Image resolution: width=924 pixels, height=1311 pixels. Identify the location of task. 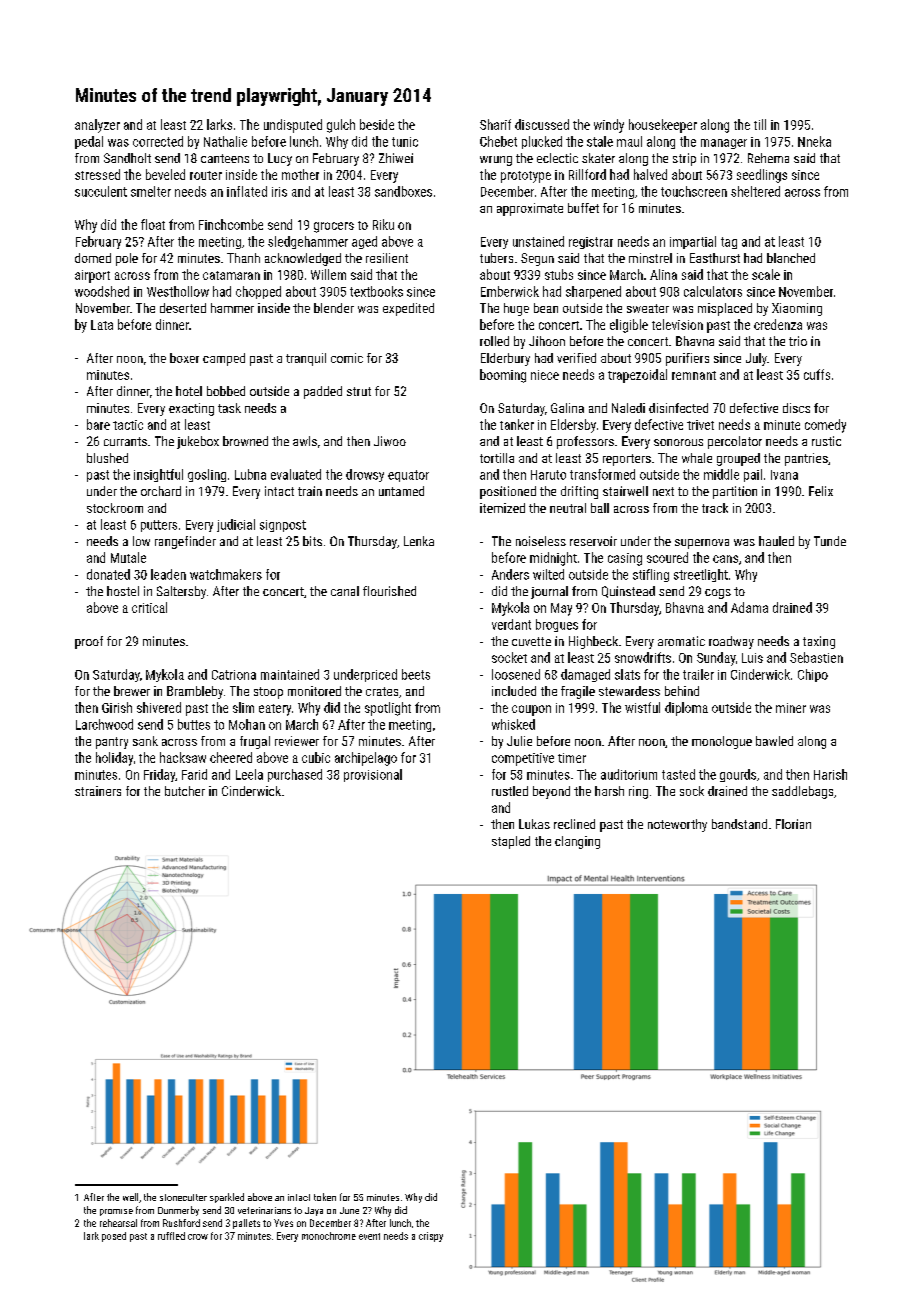
(229, 408).
